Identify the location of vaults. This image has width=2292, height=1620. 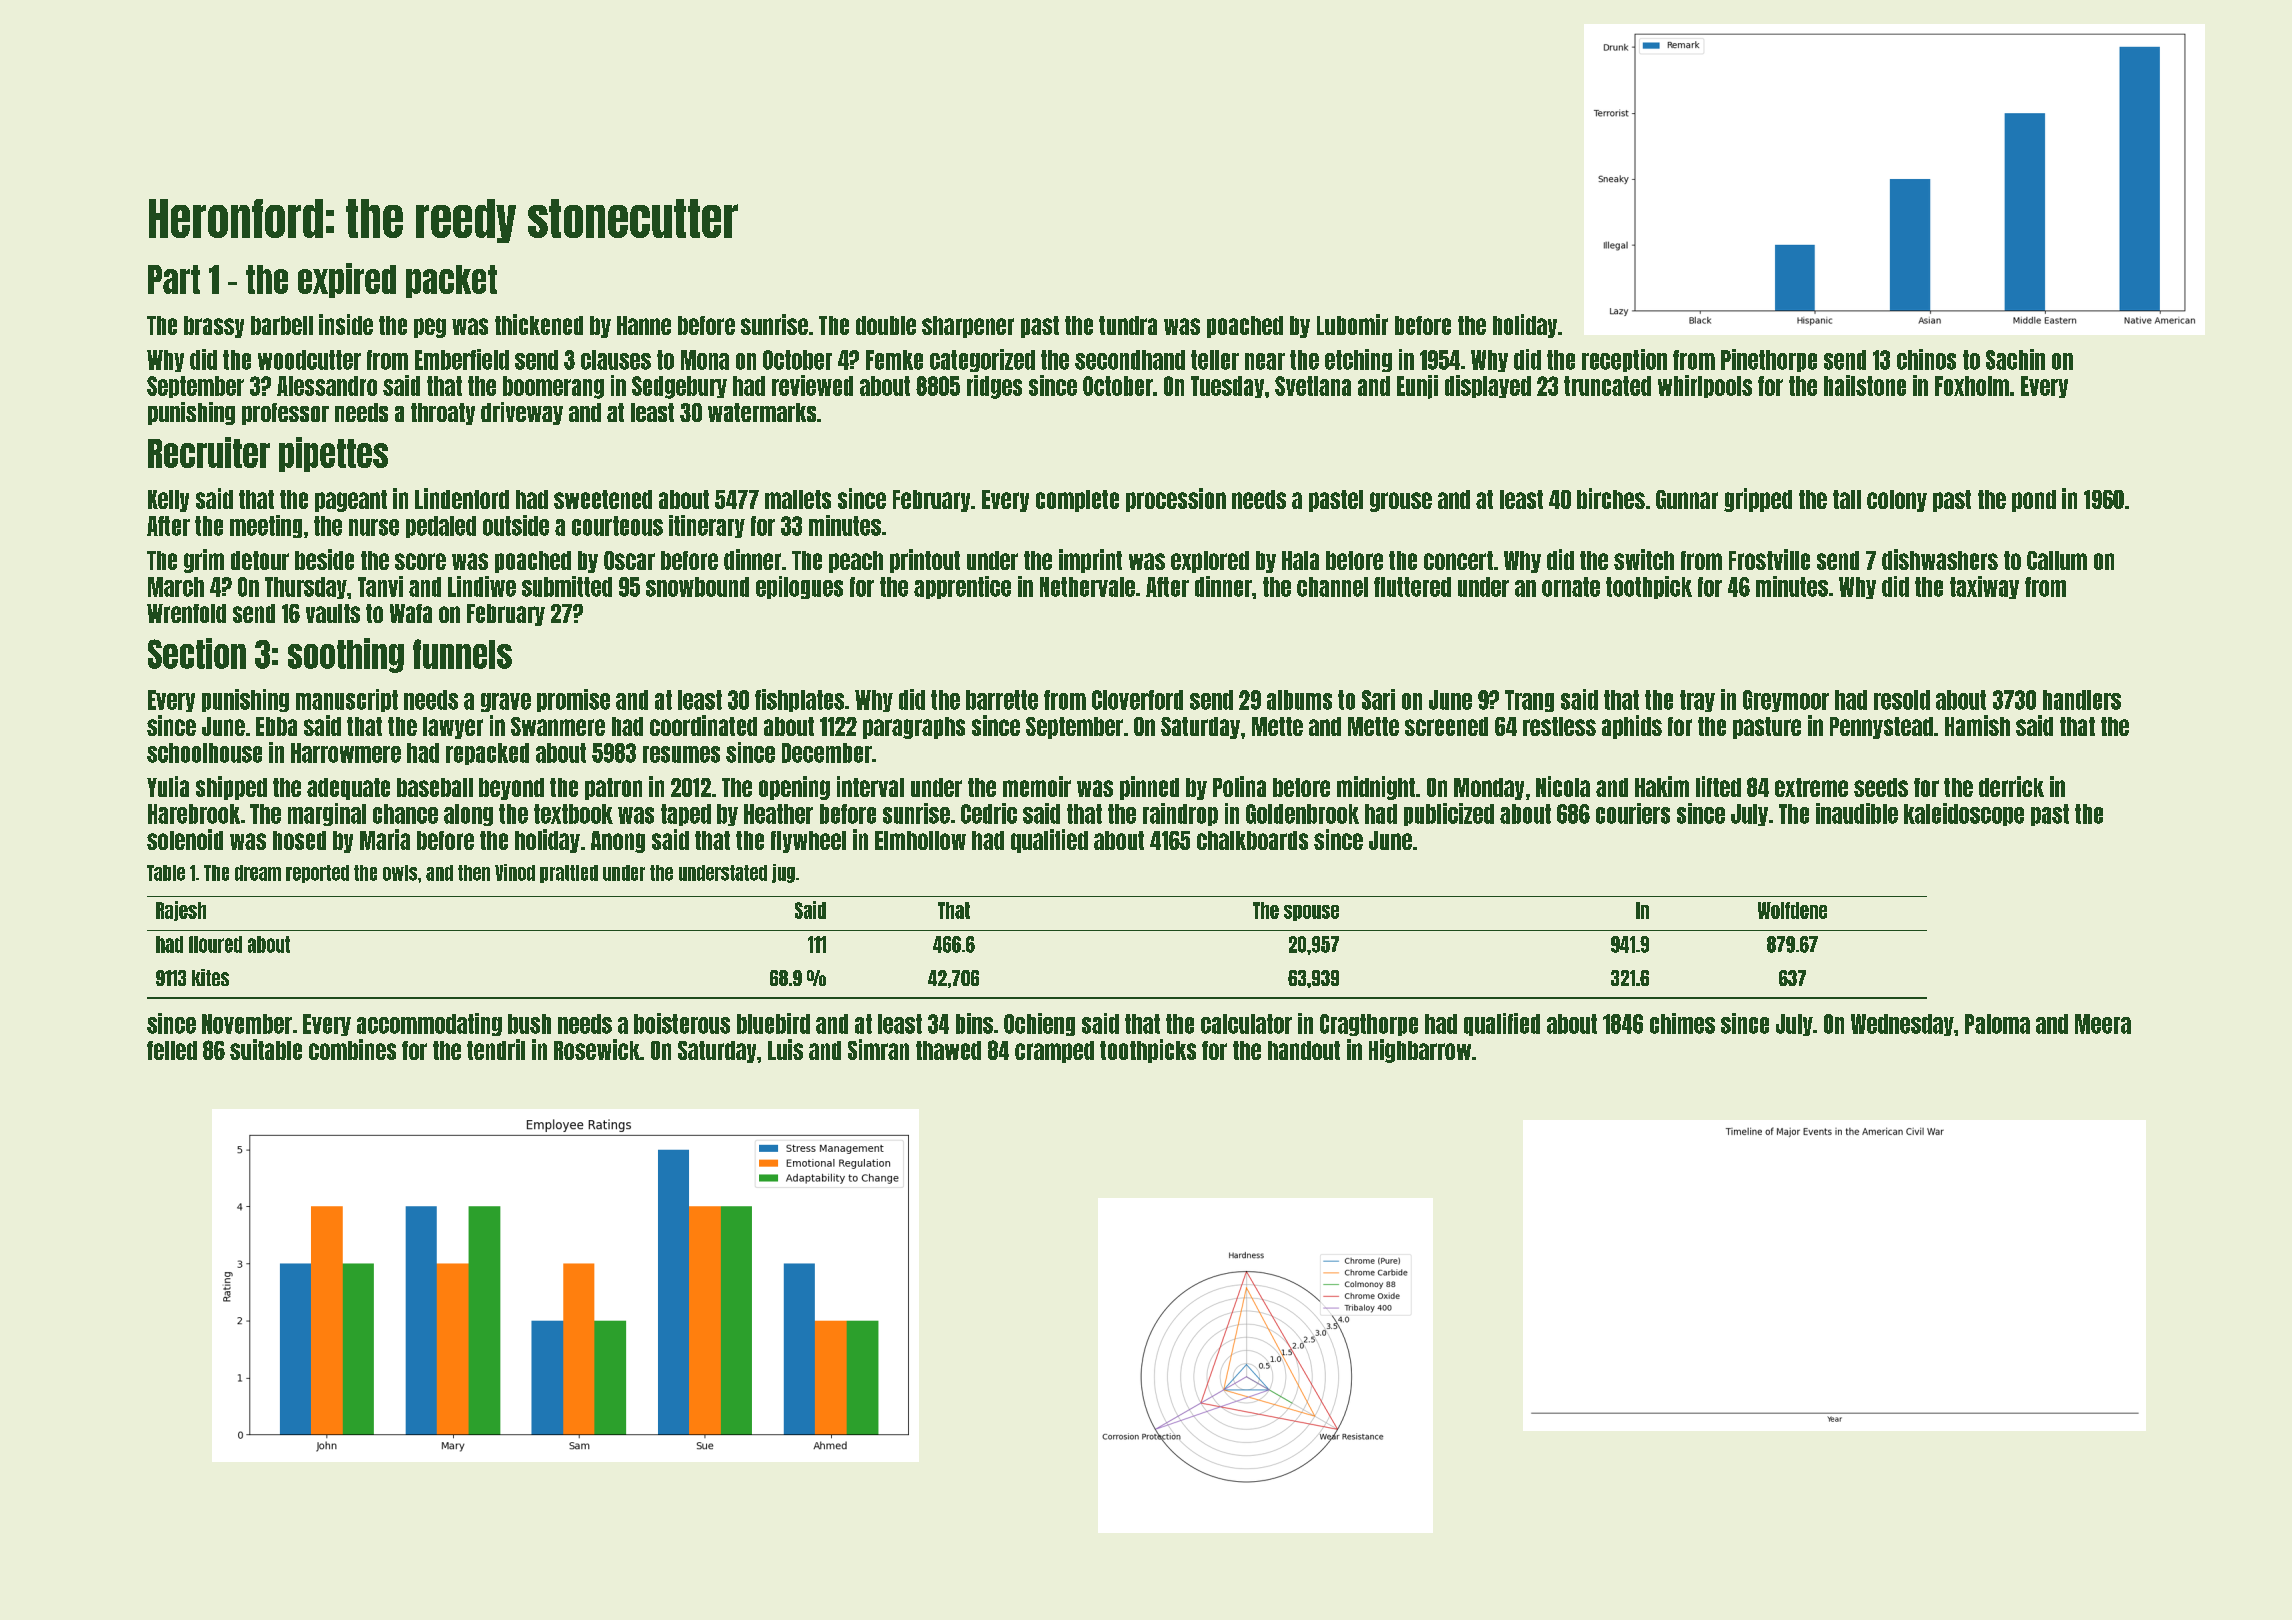
(333, 613).
